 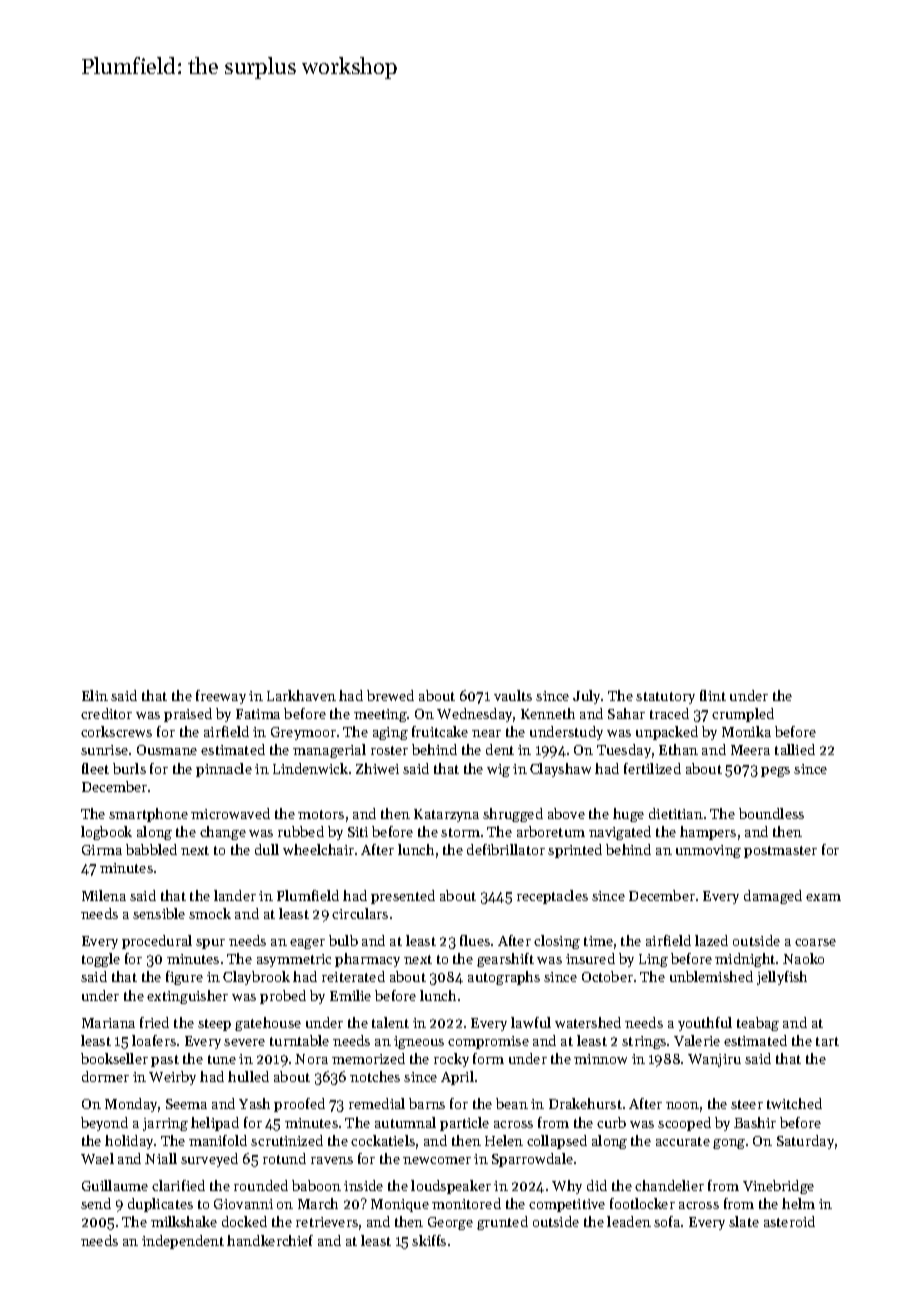 I want to click on watershed, so click(x=588, y=1022).
